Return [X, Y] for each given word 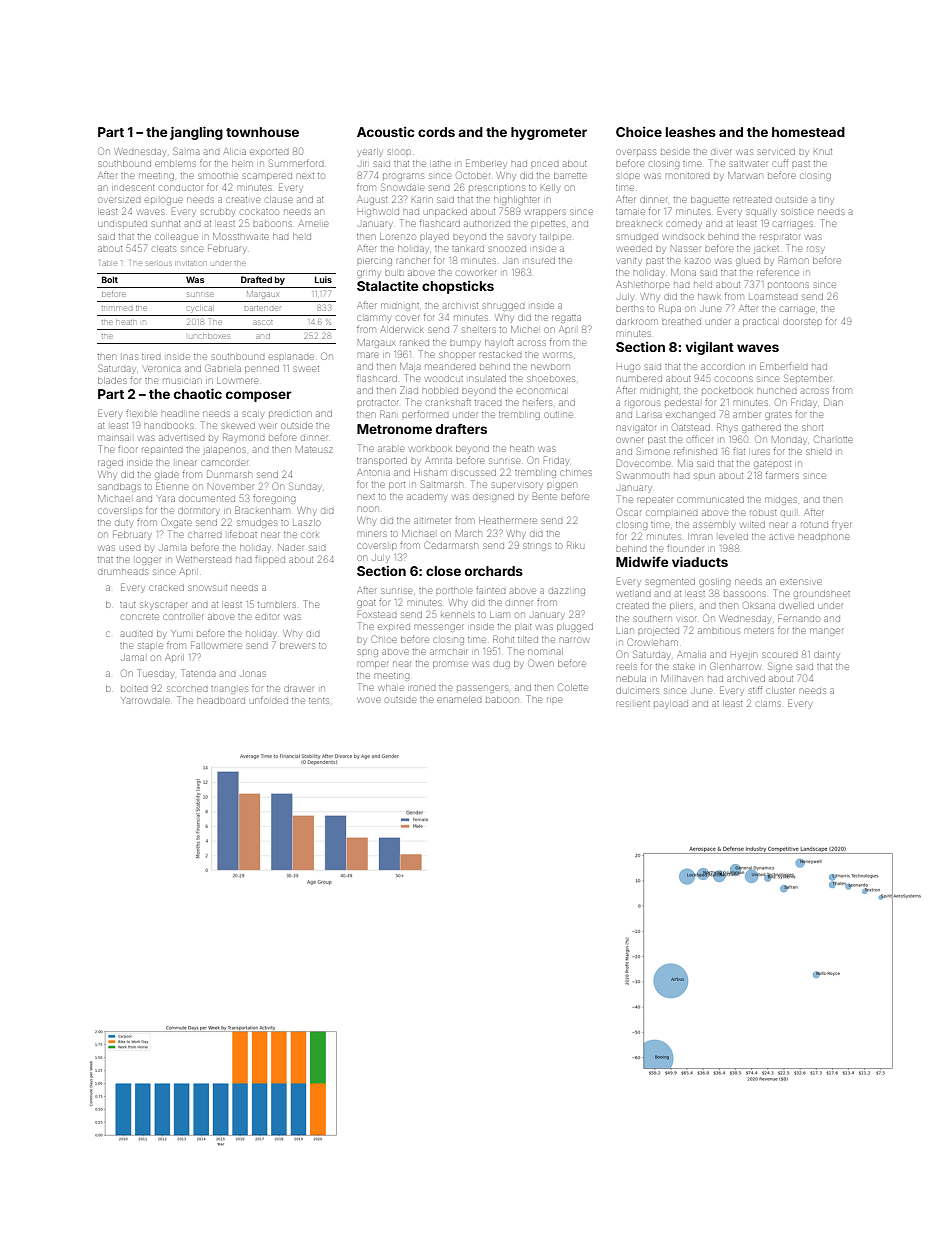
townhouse [262, 132]
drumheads [123, 572]
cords [436, 132]
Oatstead [691, 427]
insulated [487, 379]
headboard [221, 701]
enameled [459, 700]
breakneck [639, 224]
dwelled [797, 606]
